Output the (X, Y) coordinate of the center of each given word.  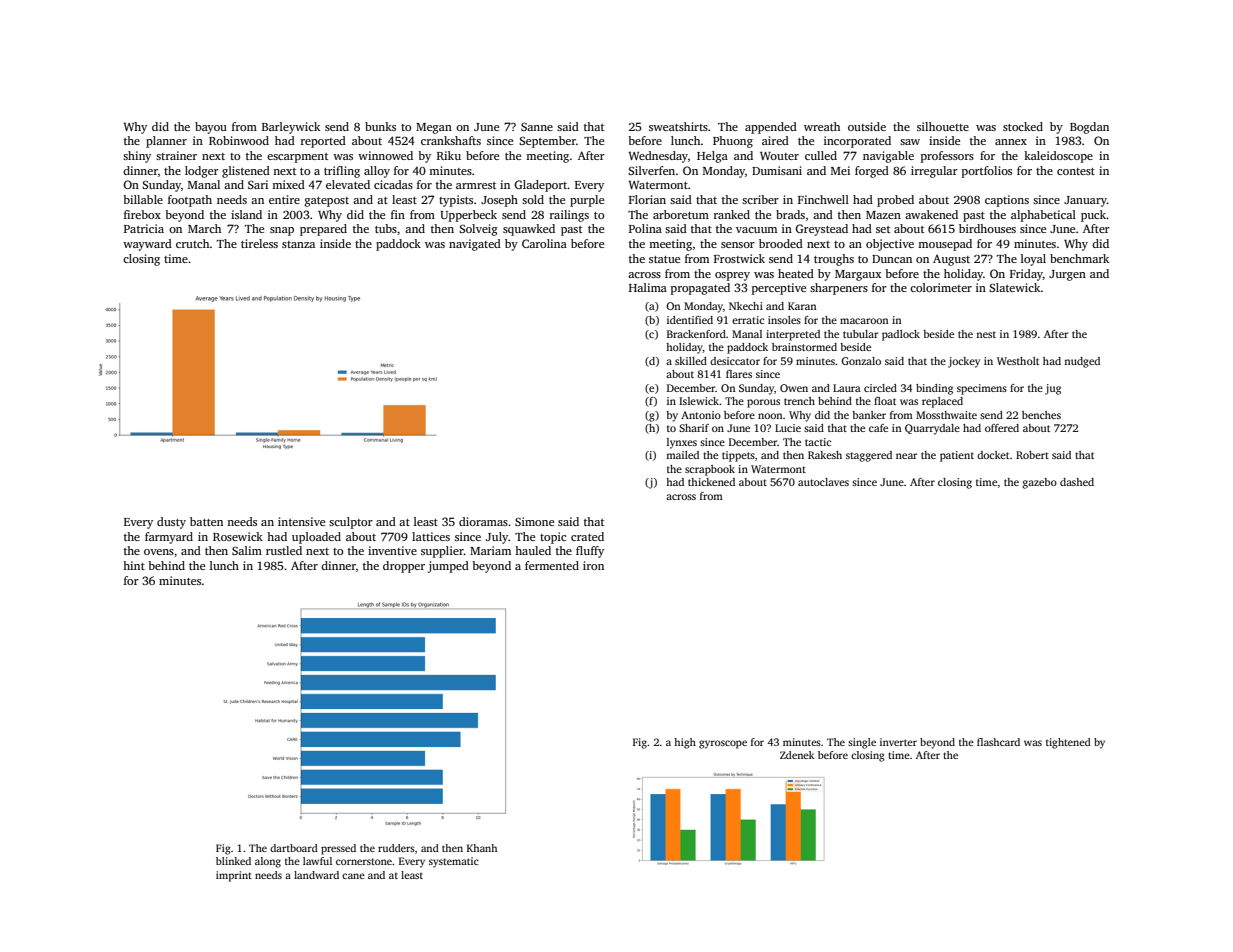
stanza (298, 244)
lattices (431, 536)
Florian (647, 199)
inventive (392, 550)
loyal (1033, 260)
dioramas (483, 521)
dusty (171, 523)
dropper (404, 567)
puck (1094, 216)
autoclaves (823, 482)
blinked (233, 861)
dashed (1077, 482)
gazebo (1039, 483)
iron (593, 565)
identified (690, 320)
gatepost (326, 202)
